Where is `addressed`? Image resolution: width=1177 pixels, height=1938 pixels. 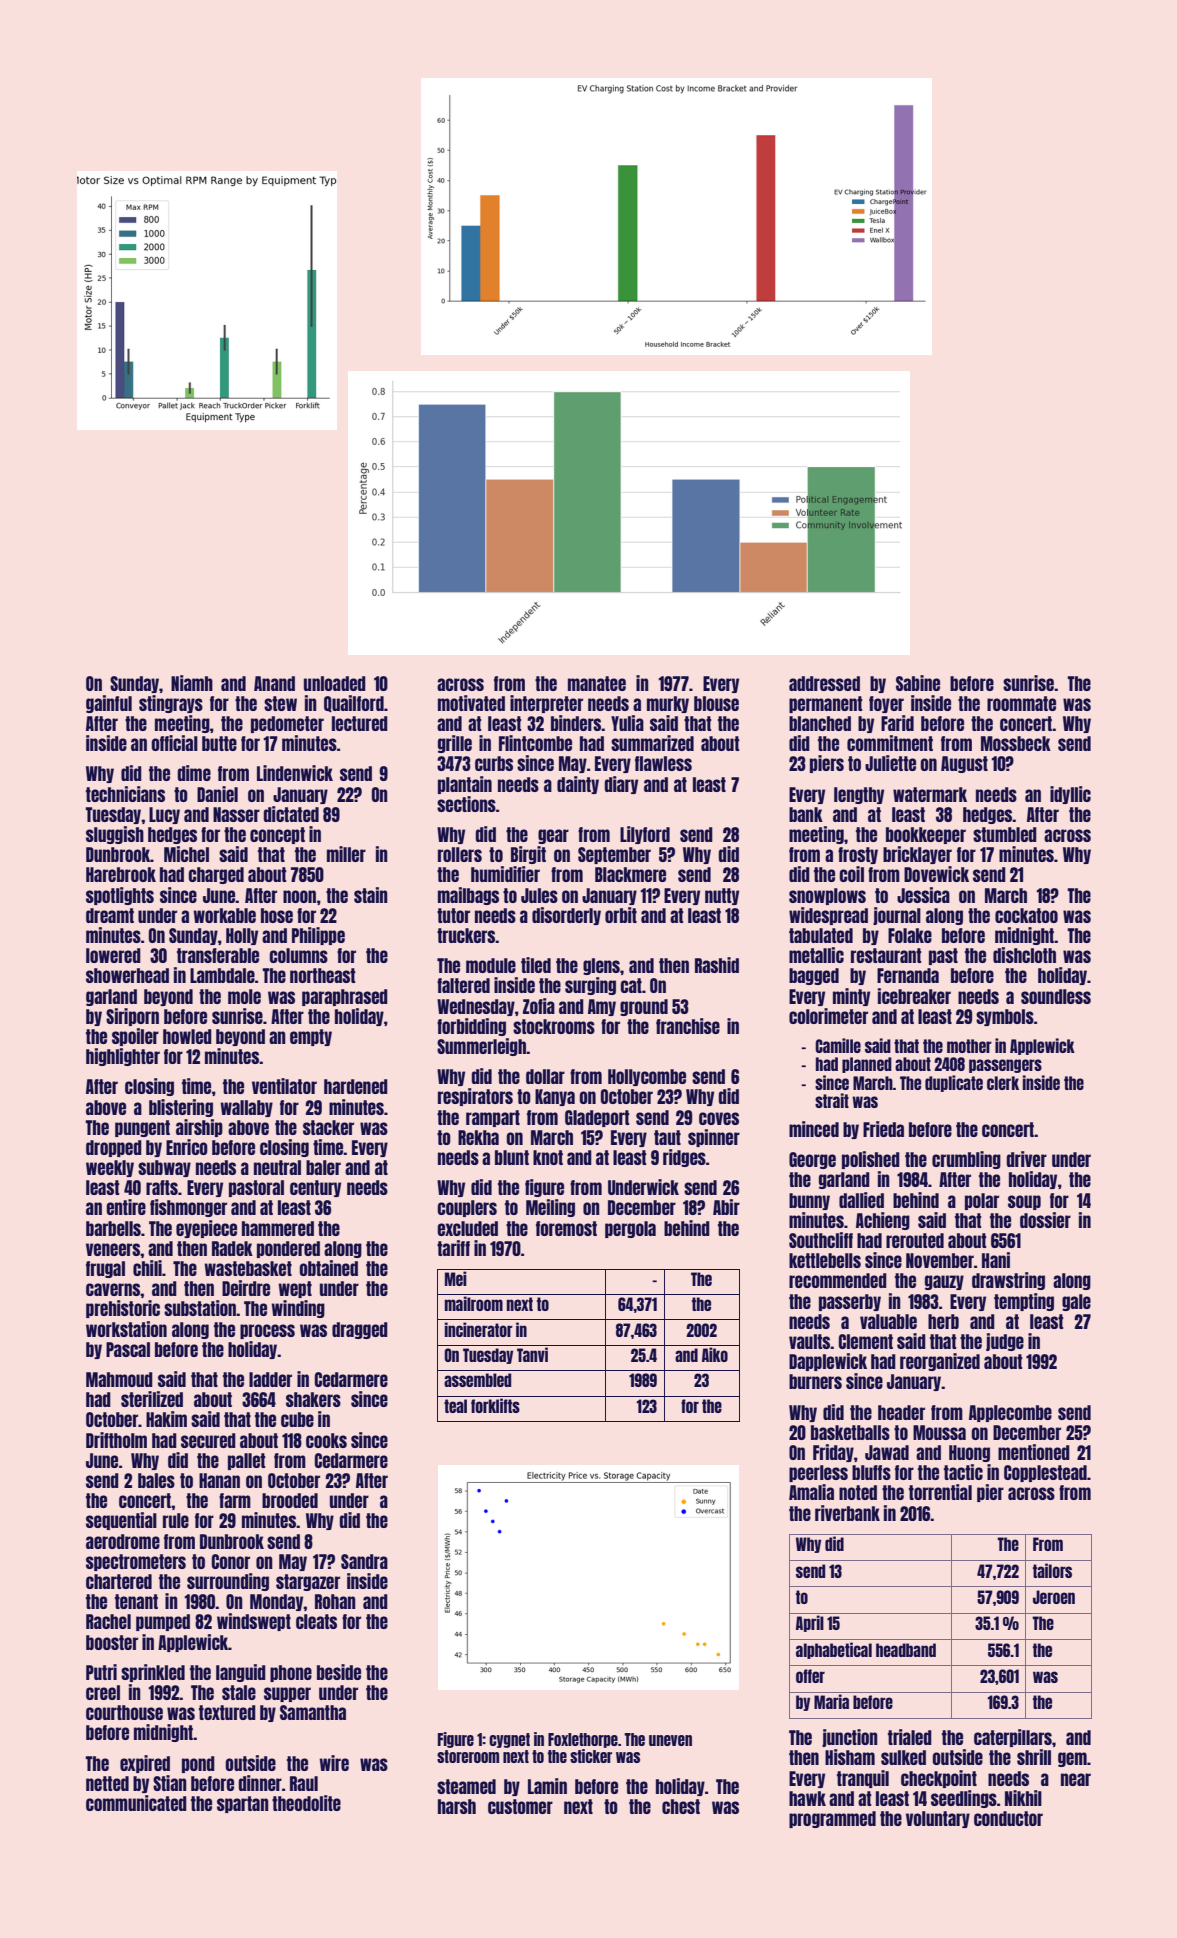 addressed is located at coordinates (824, 683).
